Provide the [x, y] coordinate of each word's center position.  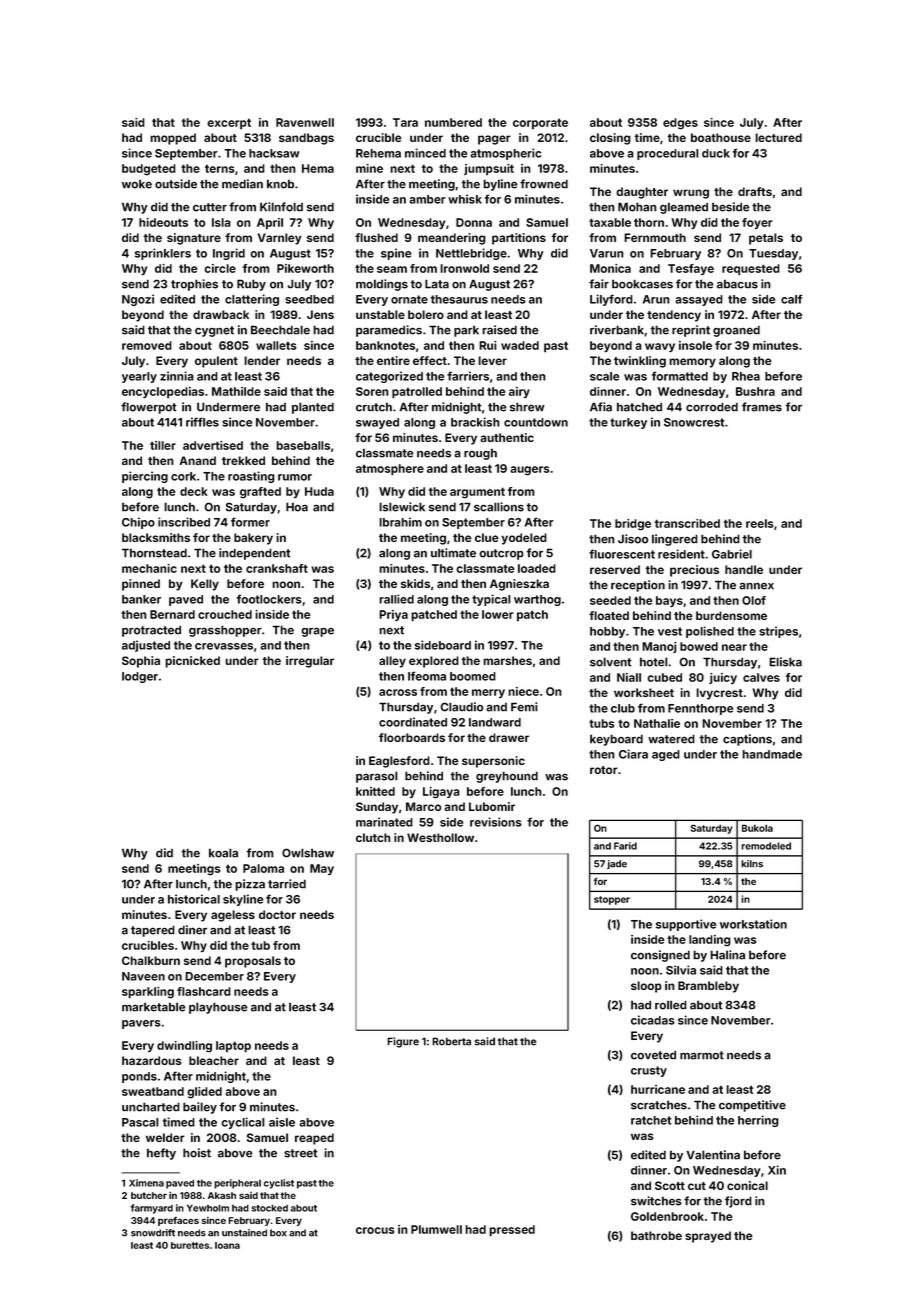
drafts [755, 191]
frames [762, 407]
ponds [139, 1077]
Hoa [297, 507]
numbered [453, 122]
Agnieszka [519, 585]
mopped [173, 139]
